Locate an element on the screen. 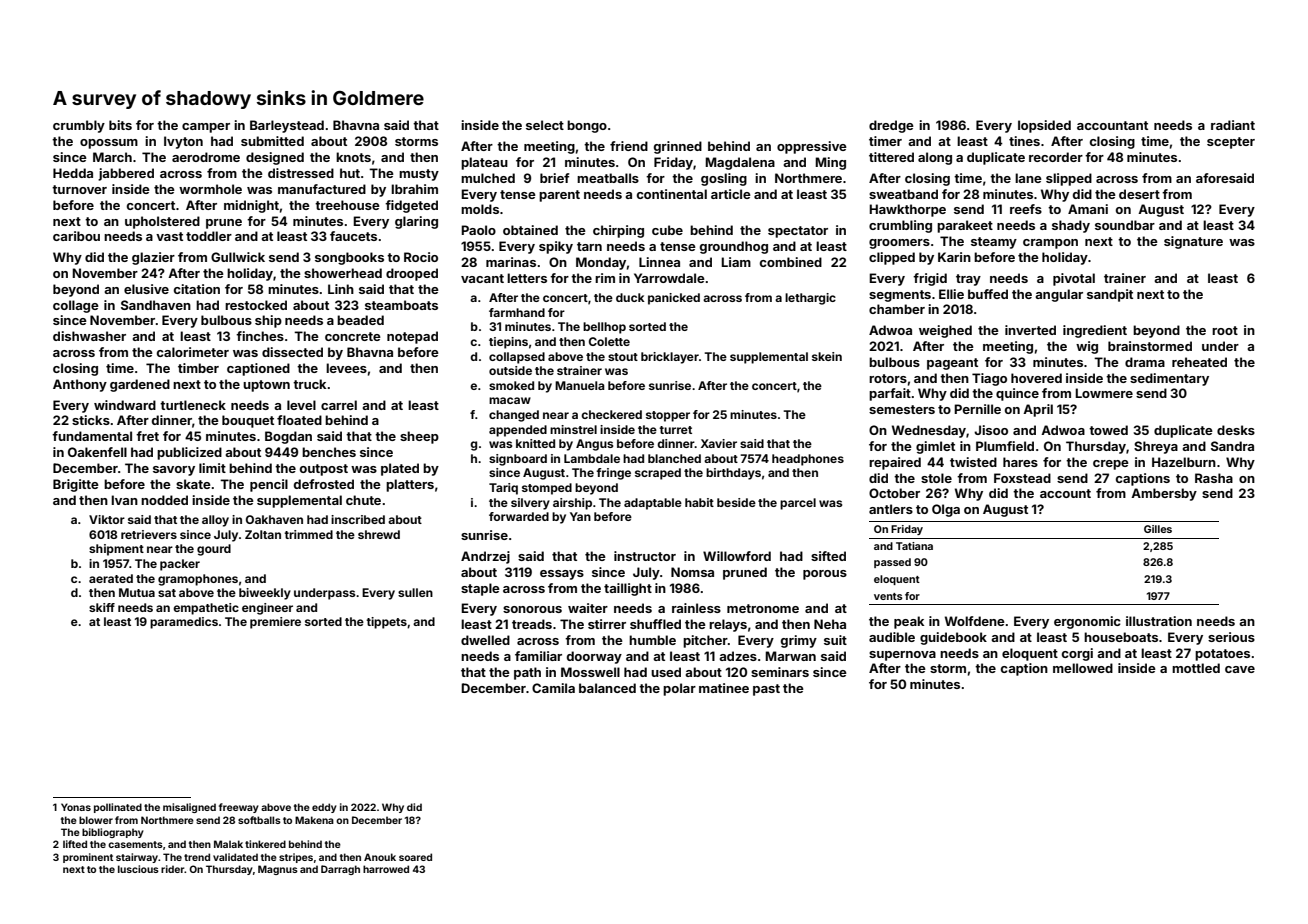  cave is located at coordinates (1240, 669).
